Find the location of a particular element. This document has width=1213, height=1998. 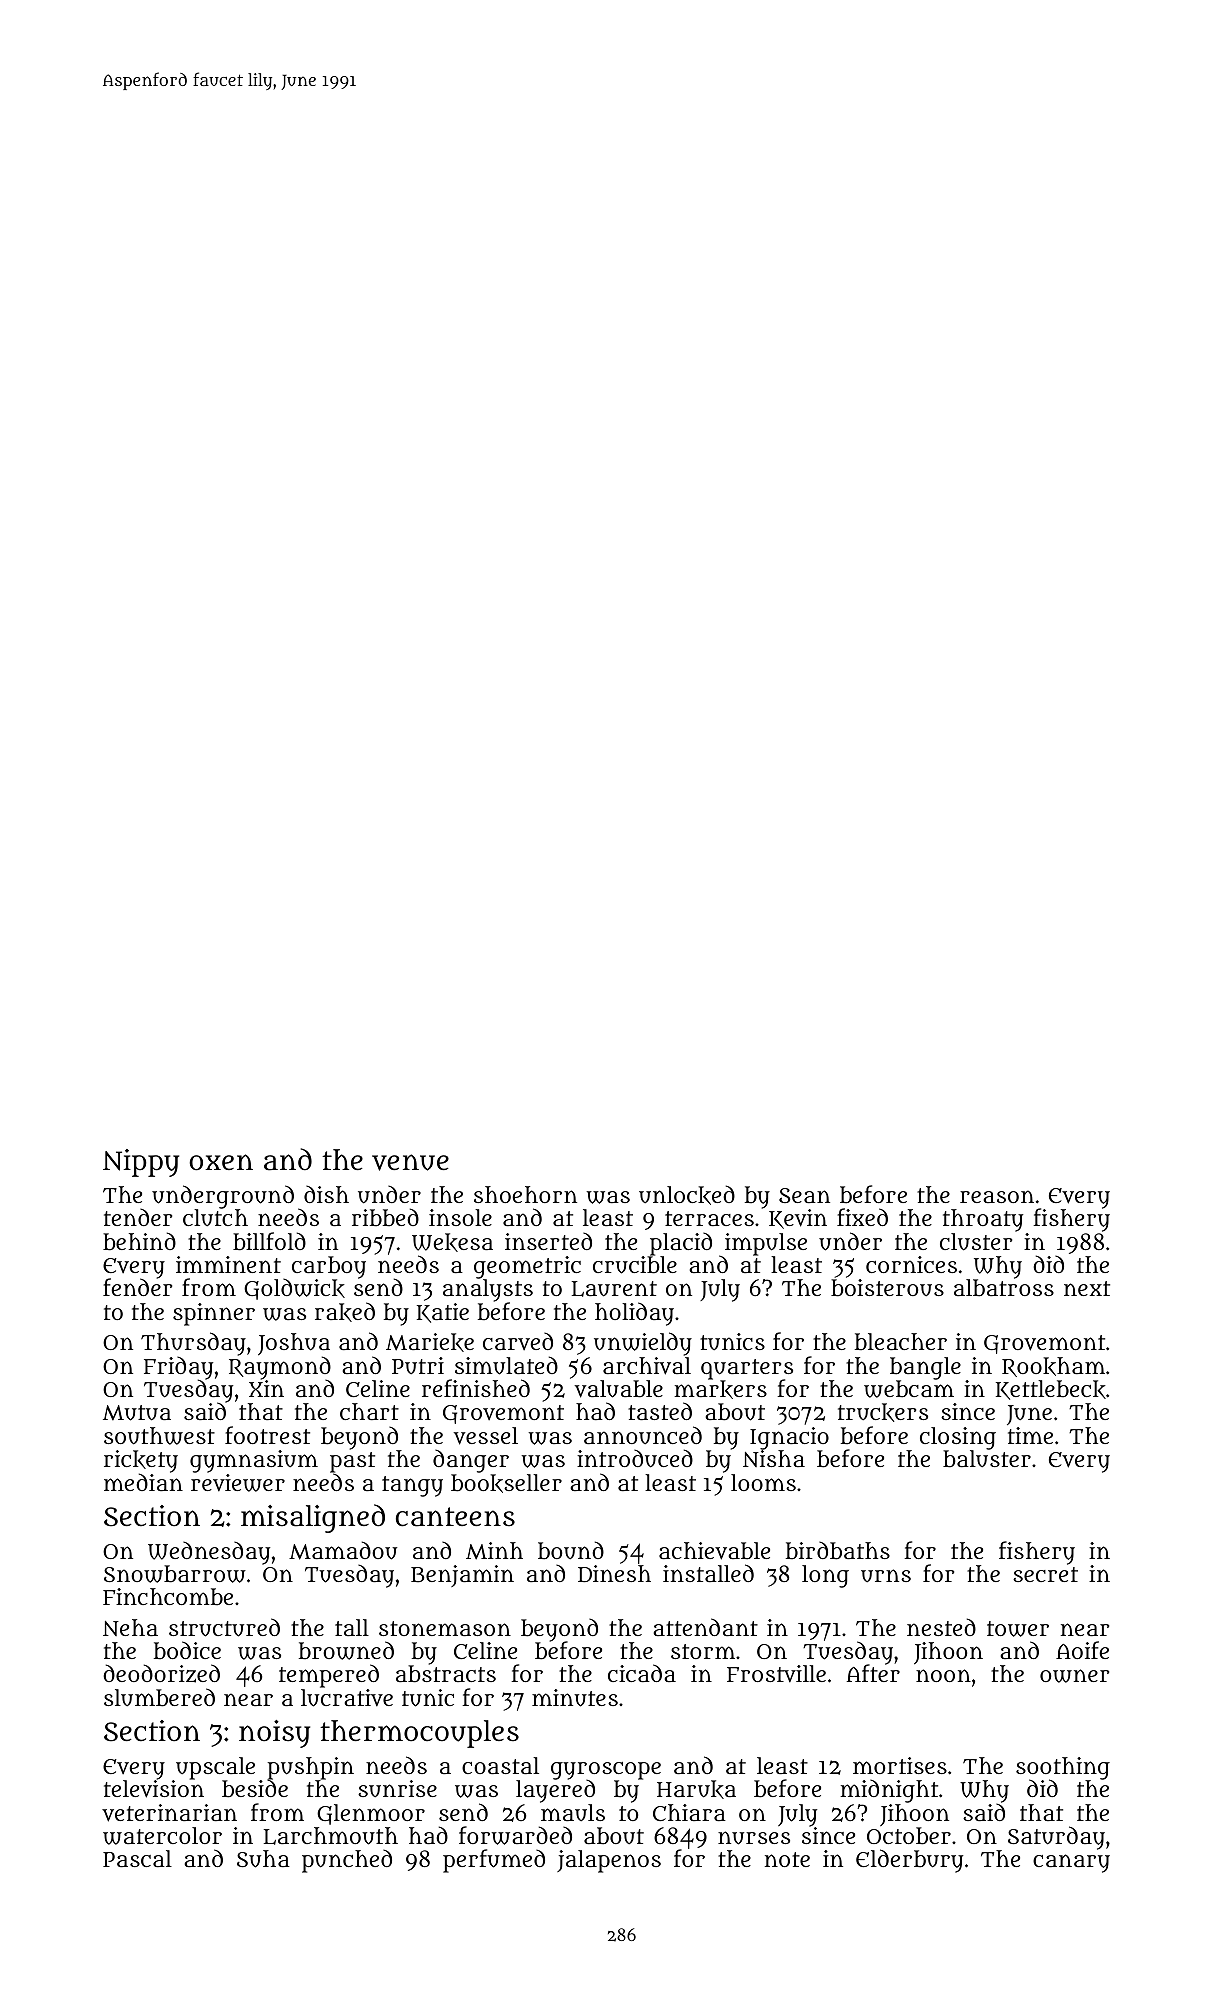

shoehorn is located at coordinates (525, 1194).
